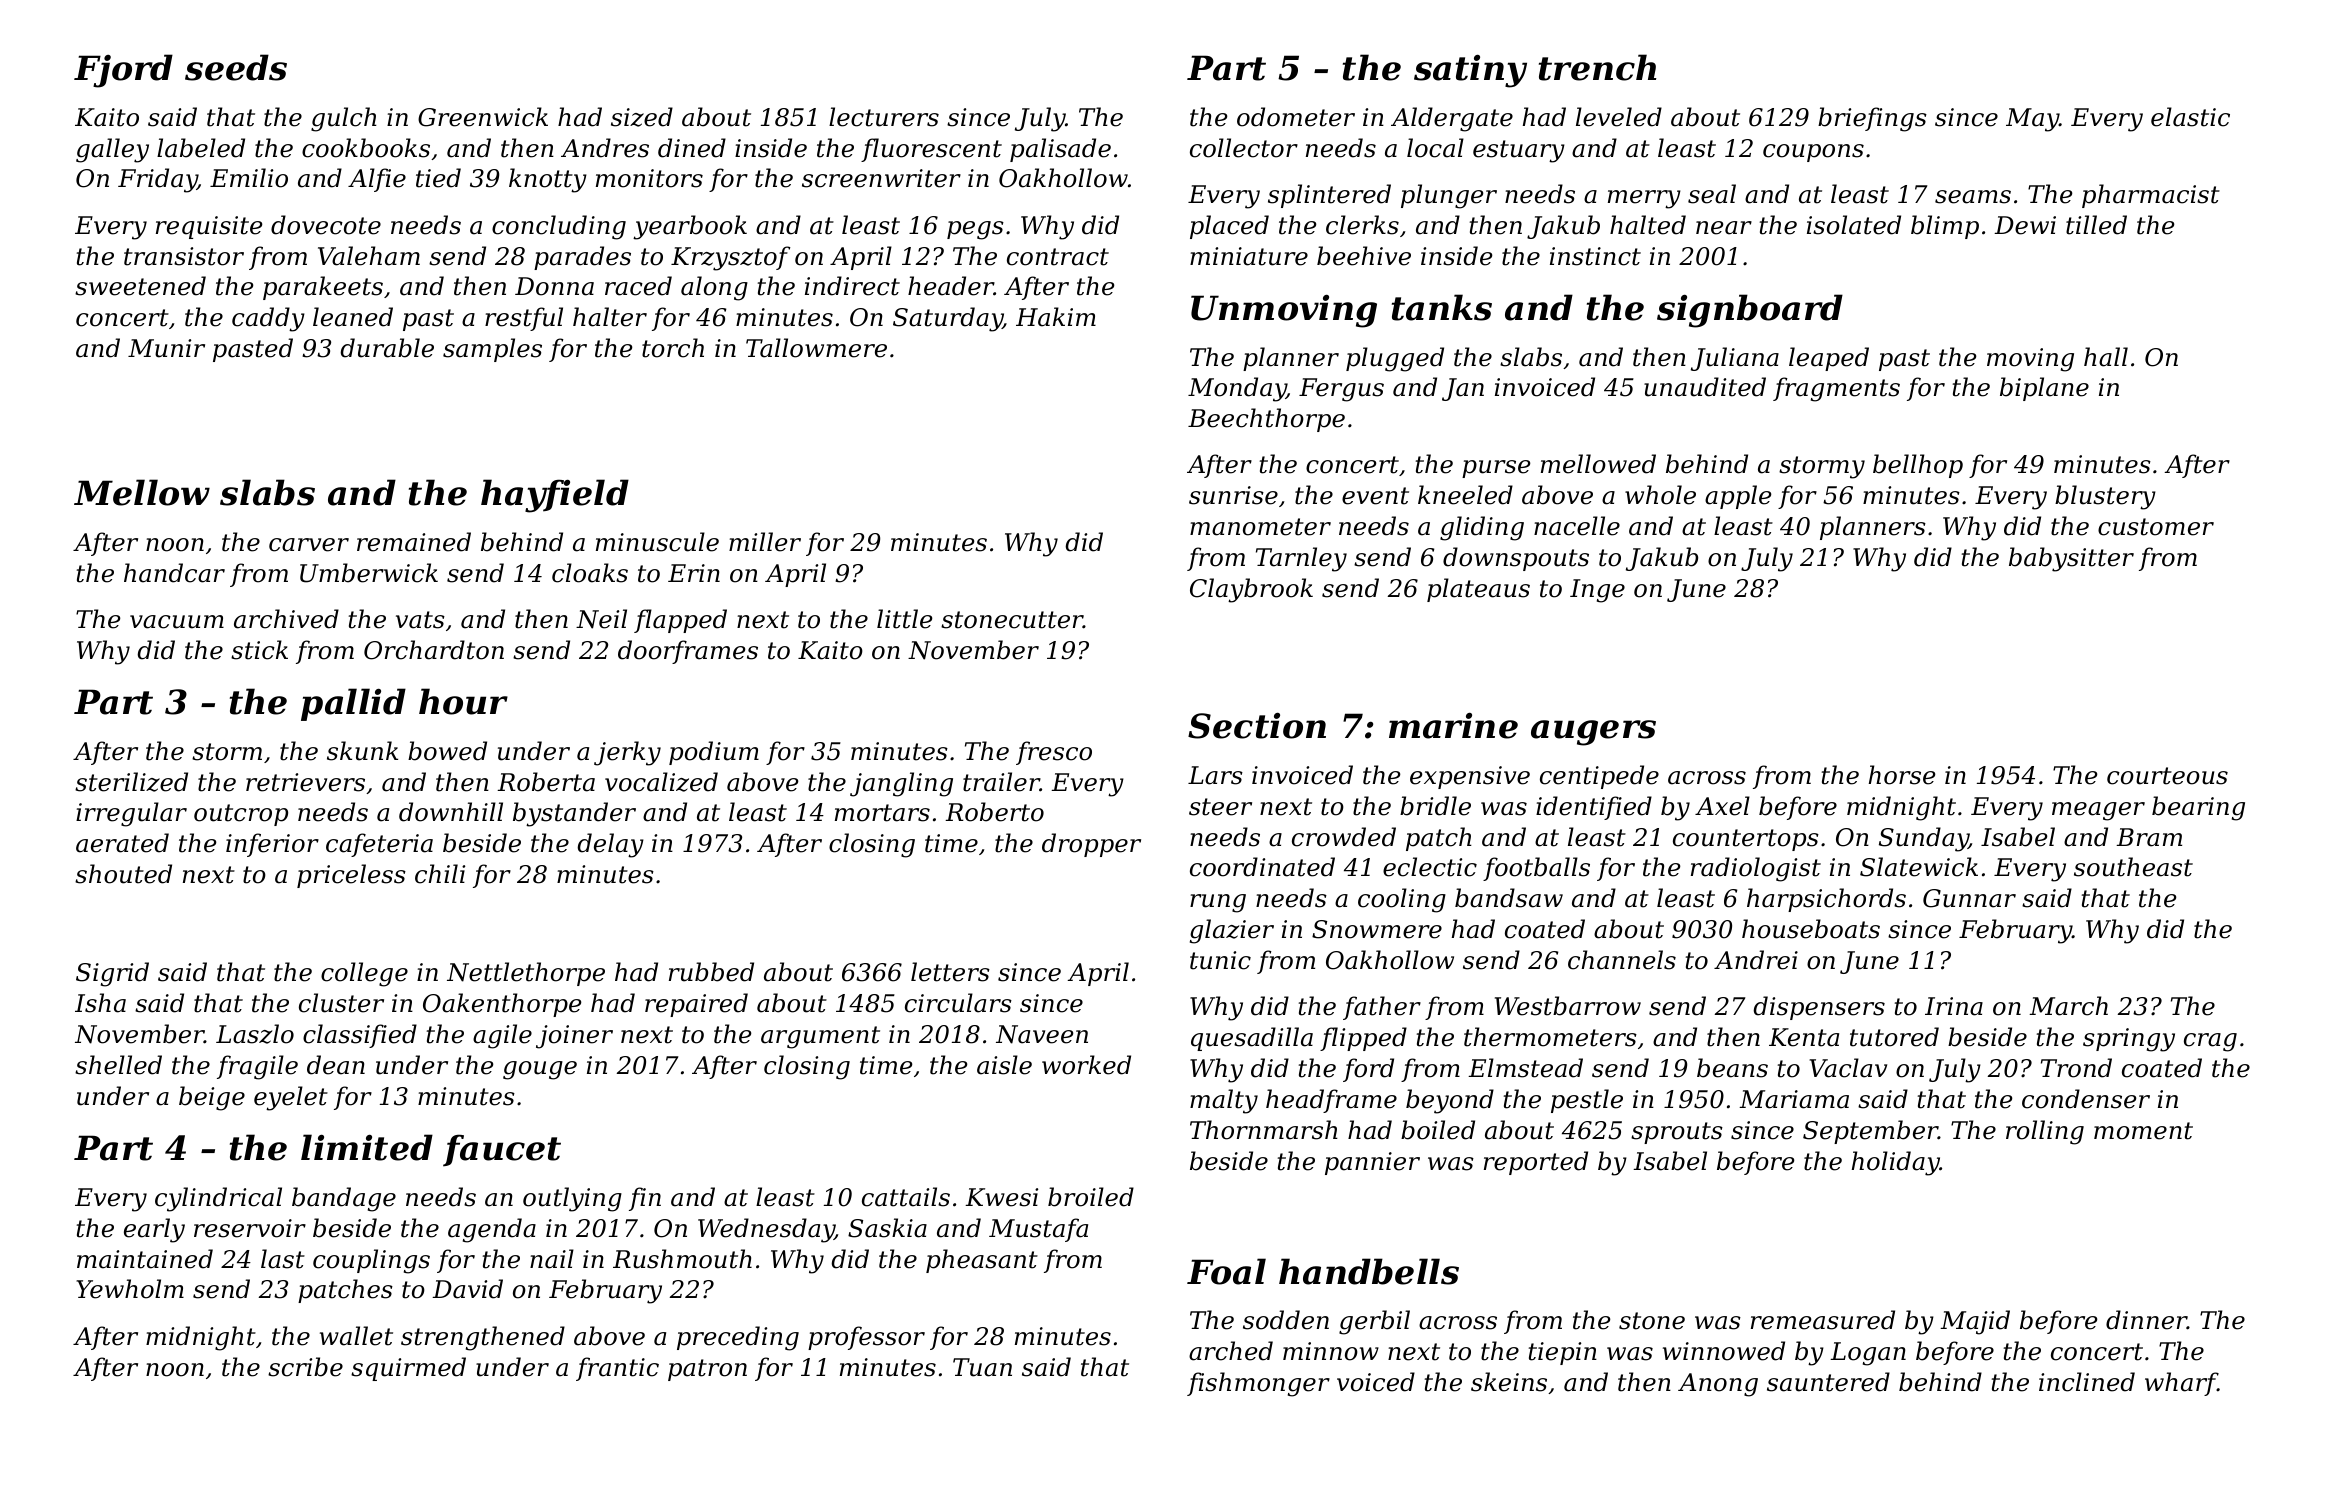 Image resolution: width=2332 pixels, height=1509 pixels. I want to click on vacuum, so click(177, 622).
